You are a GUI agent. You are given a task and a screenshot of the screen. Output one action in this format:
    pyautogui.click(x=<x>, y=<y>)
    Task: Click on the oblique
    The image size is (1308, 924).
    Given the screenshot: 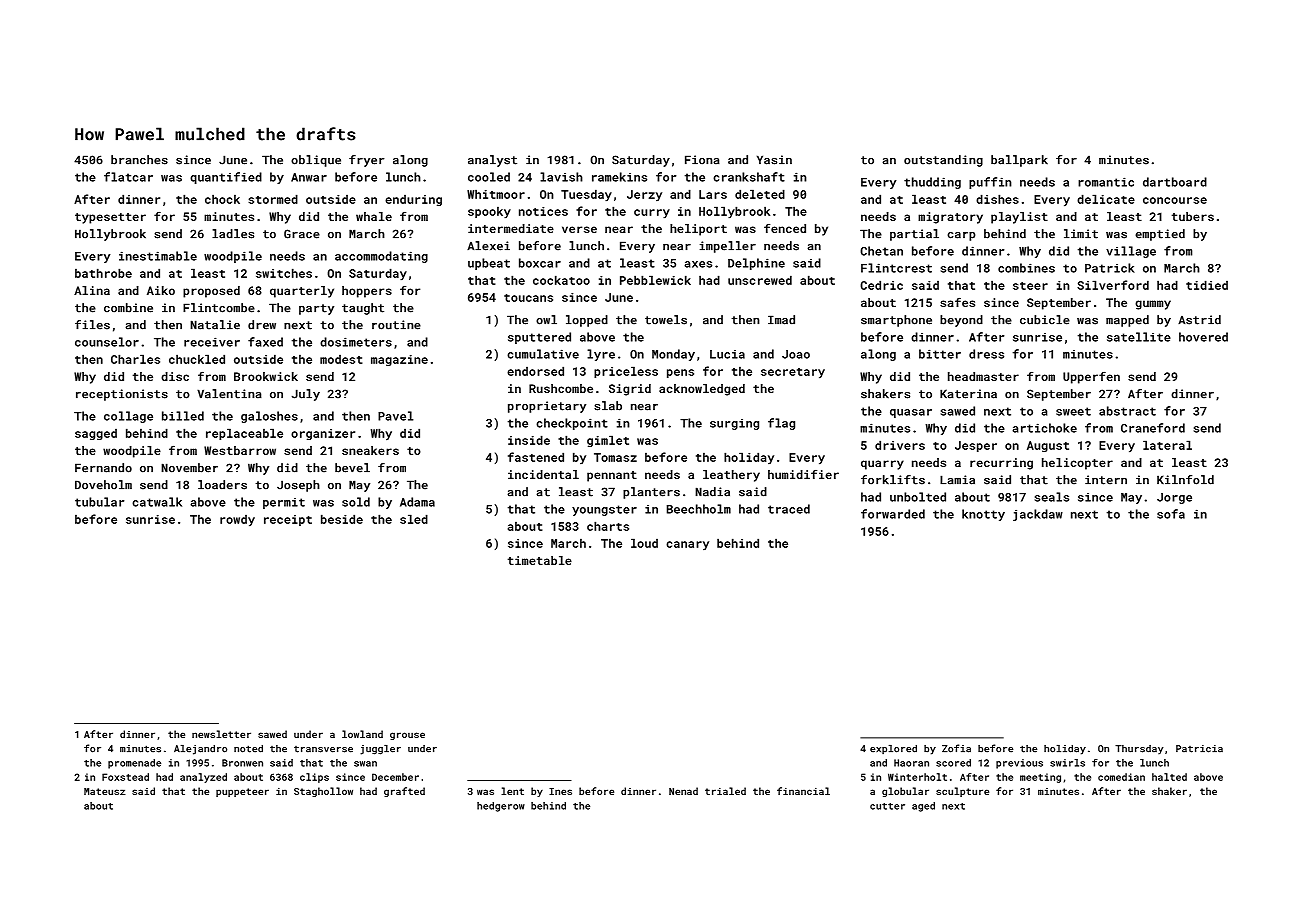 What is the action you would take?
    pyautogui.click(x=316, y=161)
